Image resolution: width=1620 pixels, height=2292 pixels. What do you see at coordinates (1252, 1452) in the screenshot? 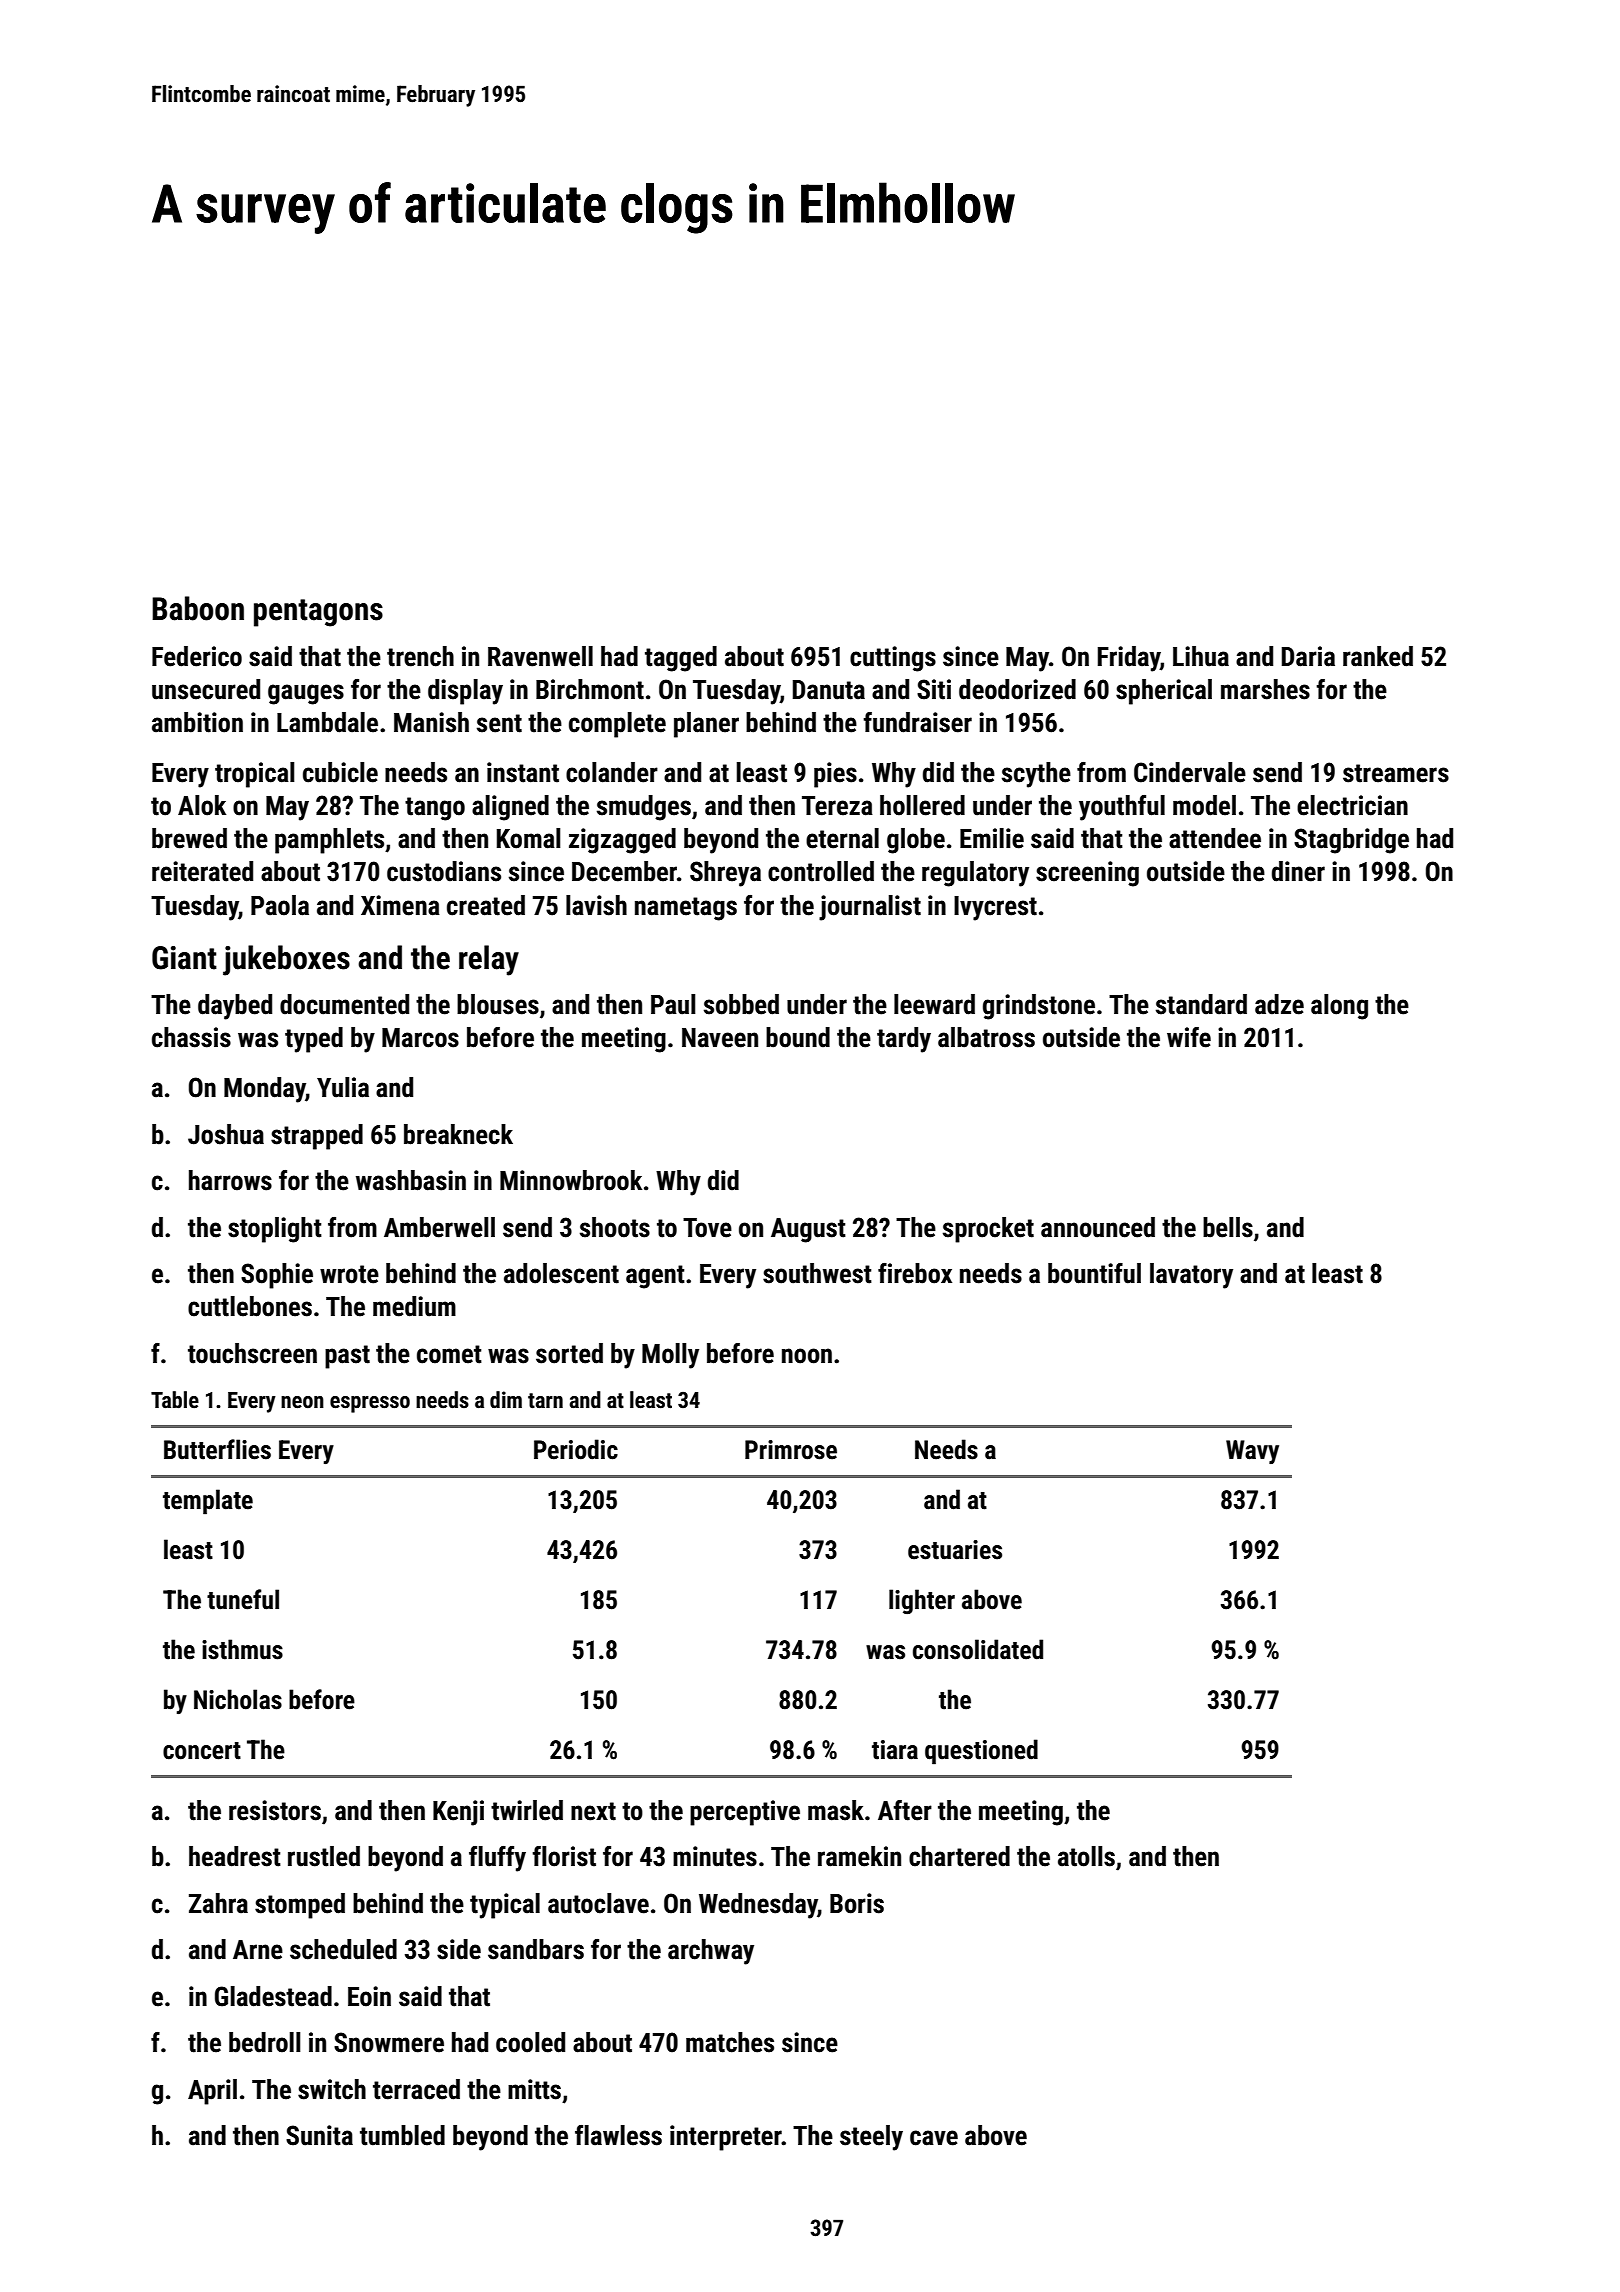
I see `Wavy` at bounding box center [1252, 1452].
